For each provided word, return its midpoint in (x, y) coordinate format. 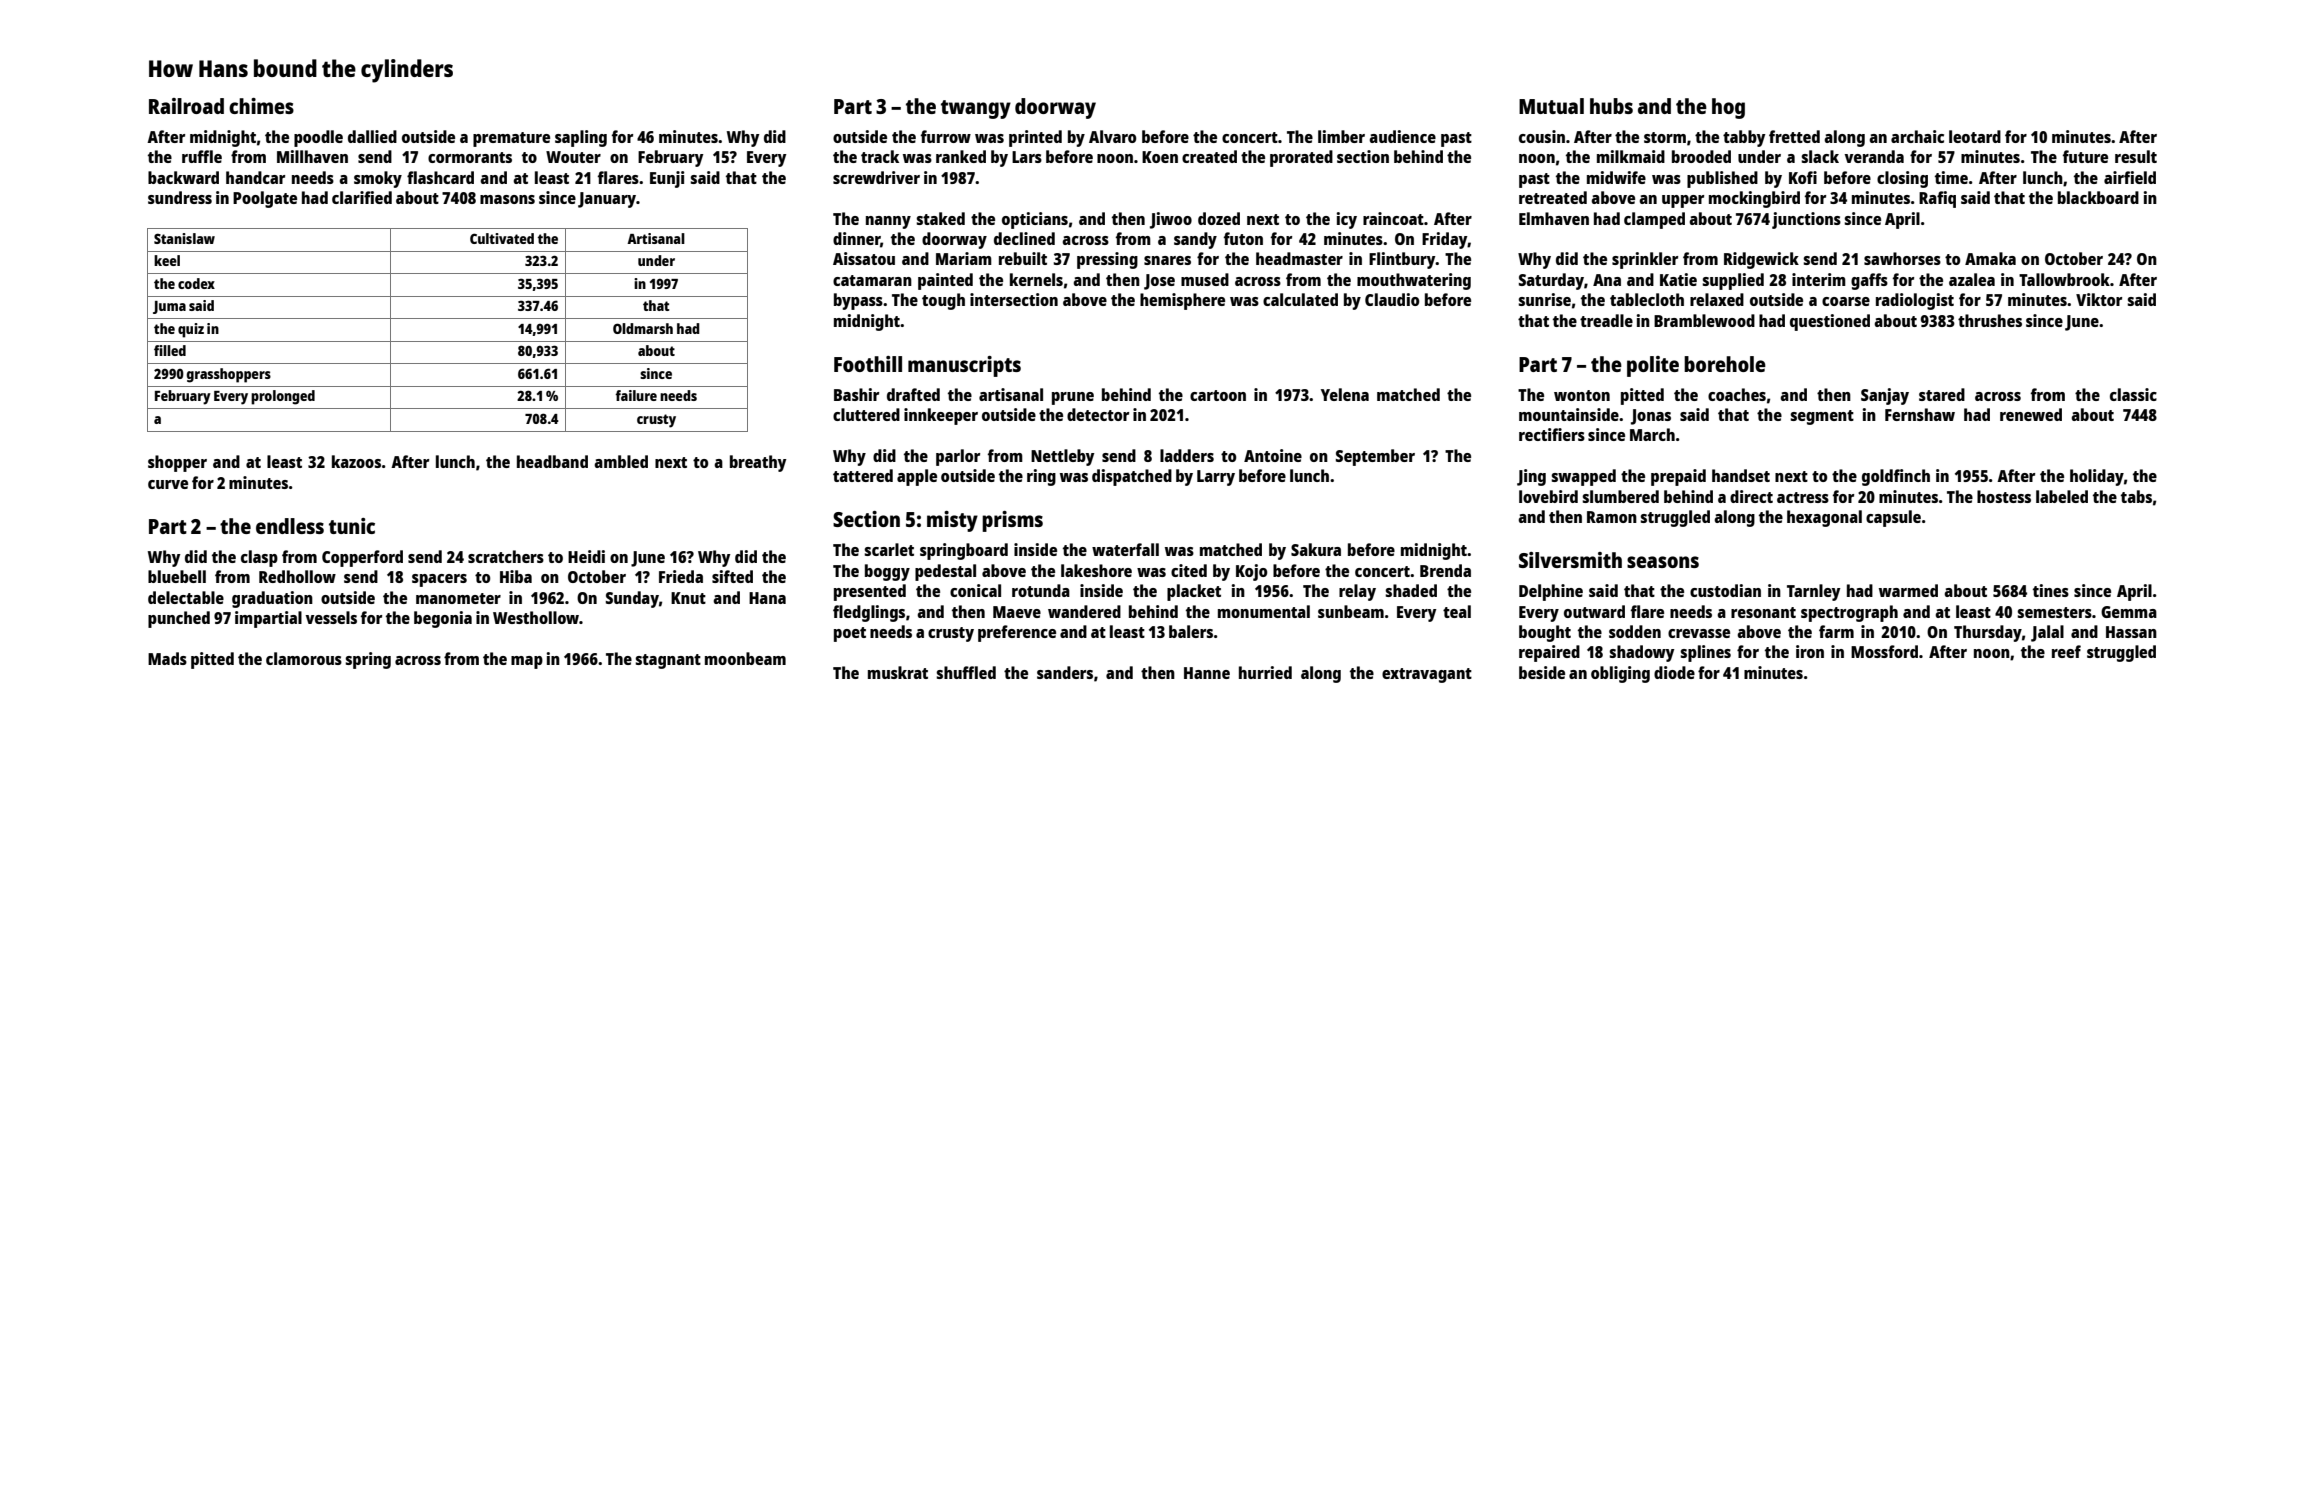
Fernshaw (1920, 414)
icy (1347, 220)
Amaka (1990, 258)
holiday (2097, 477)
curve (168, 484)
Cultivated (502, 238)
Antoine (1273, 455)
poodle (318, 138)
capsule (1893, 518)
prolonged (283, 397)
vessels (331, 617)
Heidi (586, 556)
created (1209, 156)
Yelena (1345, 394)
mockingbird (1754, 199)
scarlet (889, 549)
